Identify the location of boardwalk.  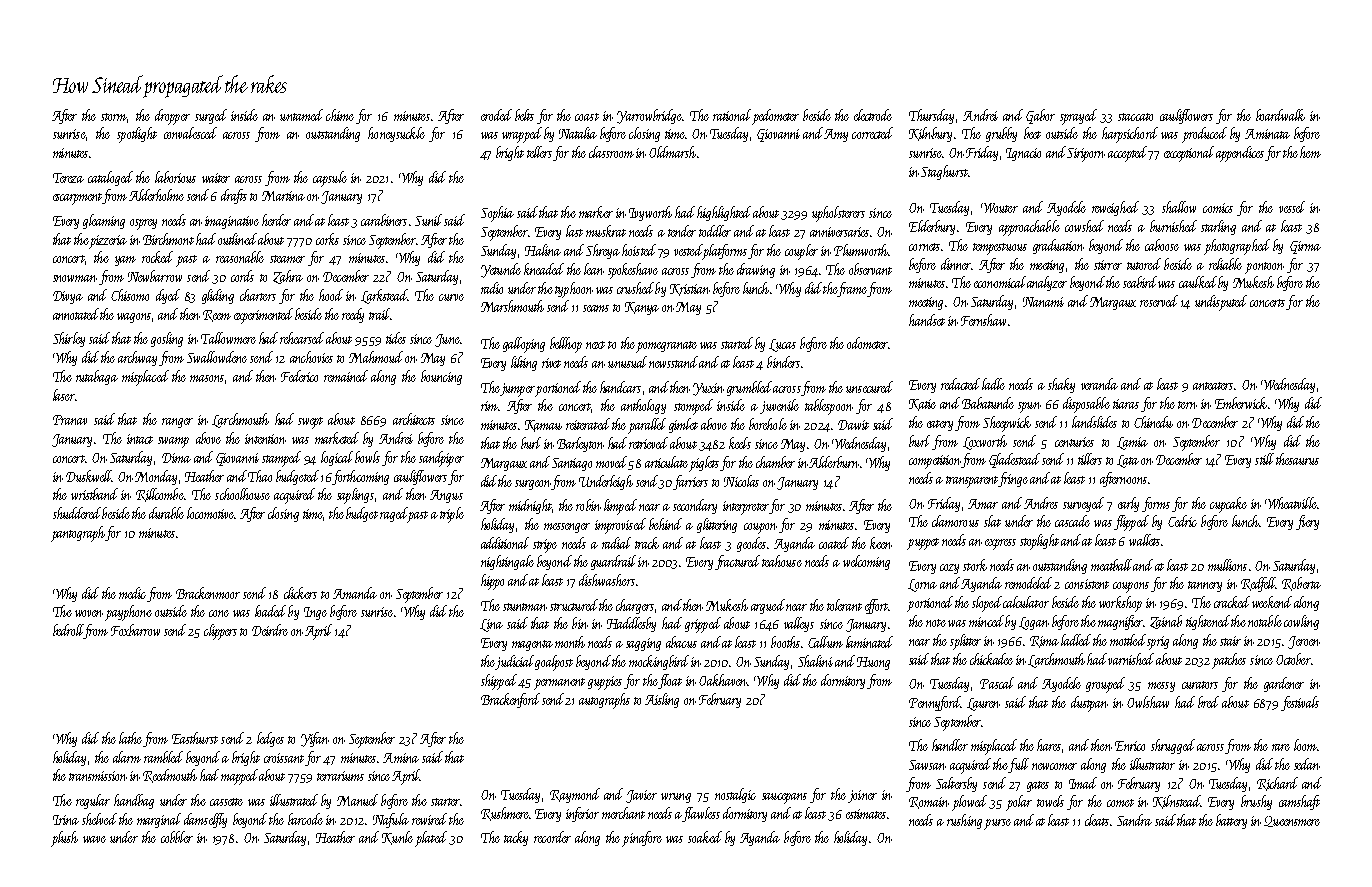
(1280, 115).
